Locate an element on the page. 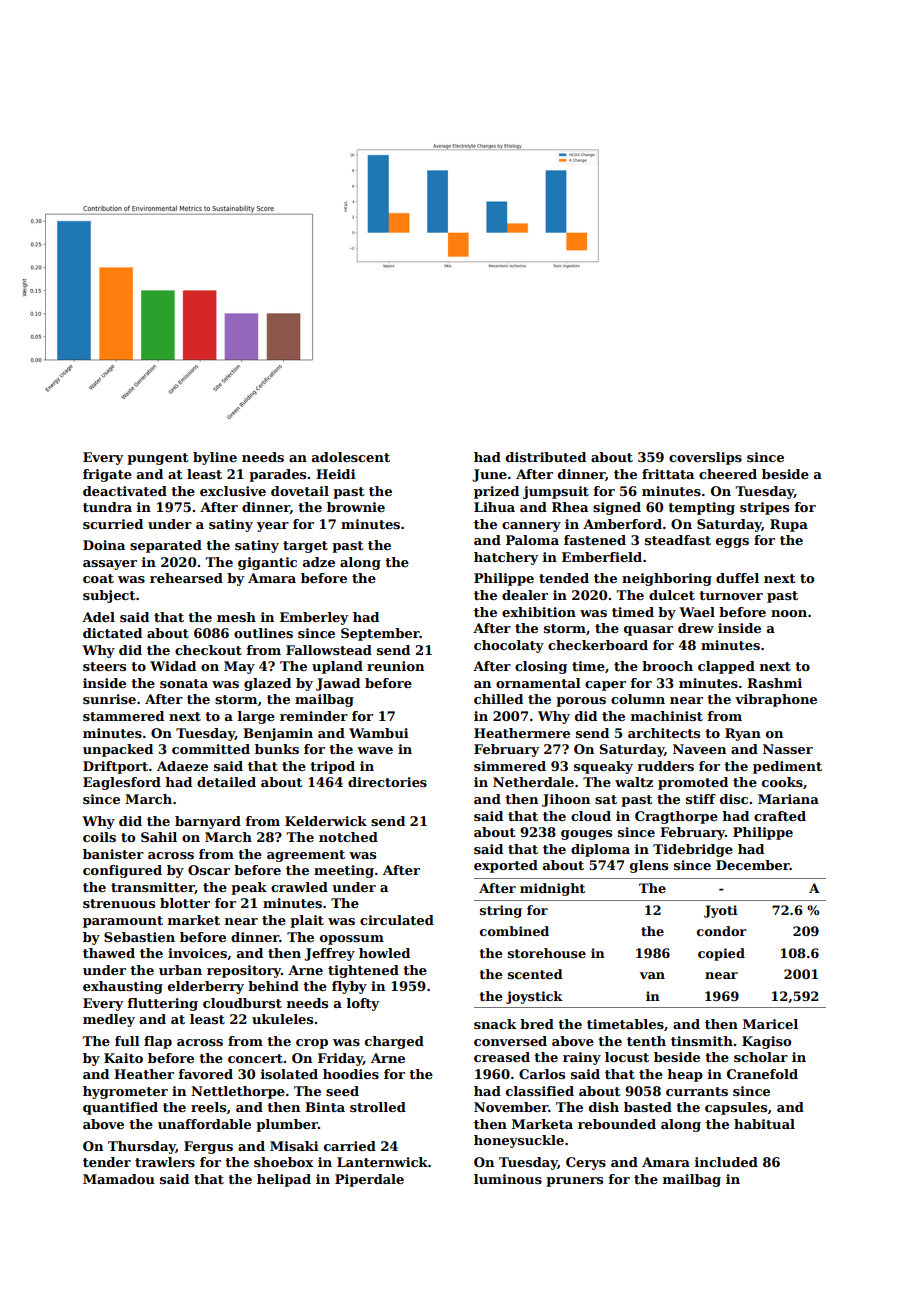 The height and width of the document is (1316, 908). conversed is located at coordinates (510, 1041).
